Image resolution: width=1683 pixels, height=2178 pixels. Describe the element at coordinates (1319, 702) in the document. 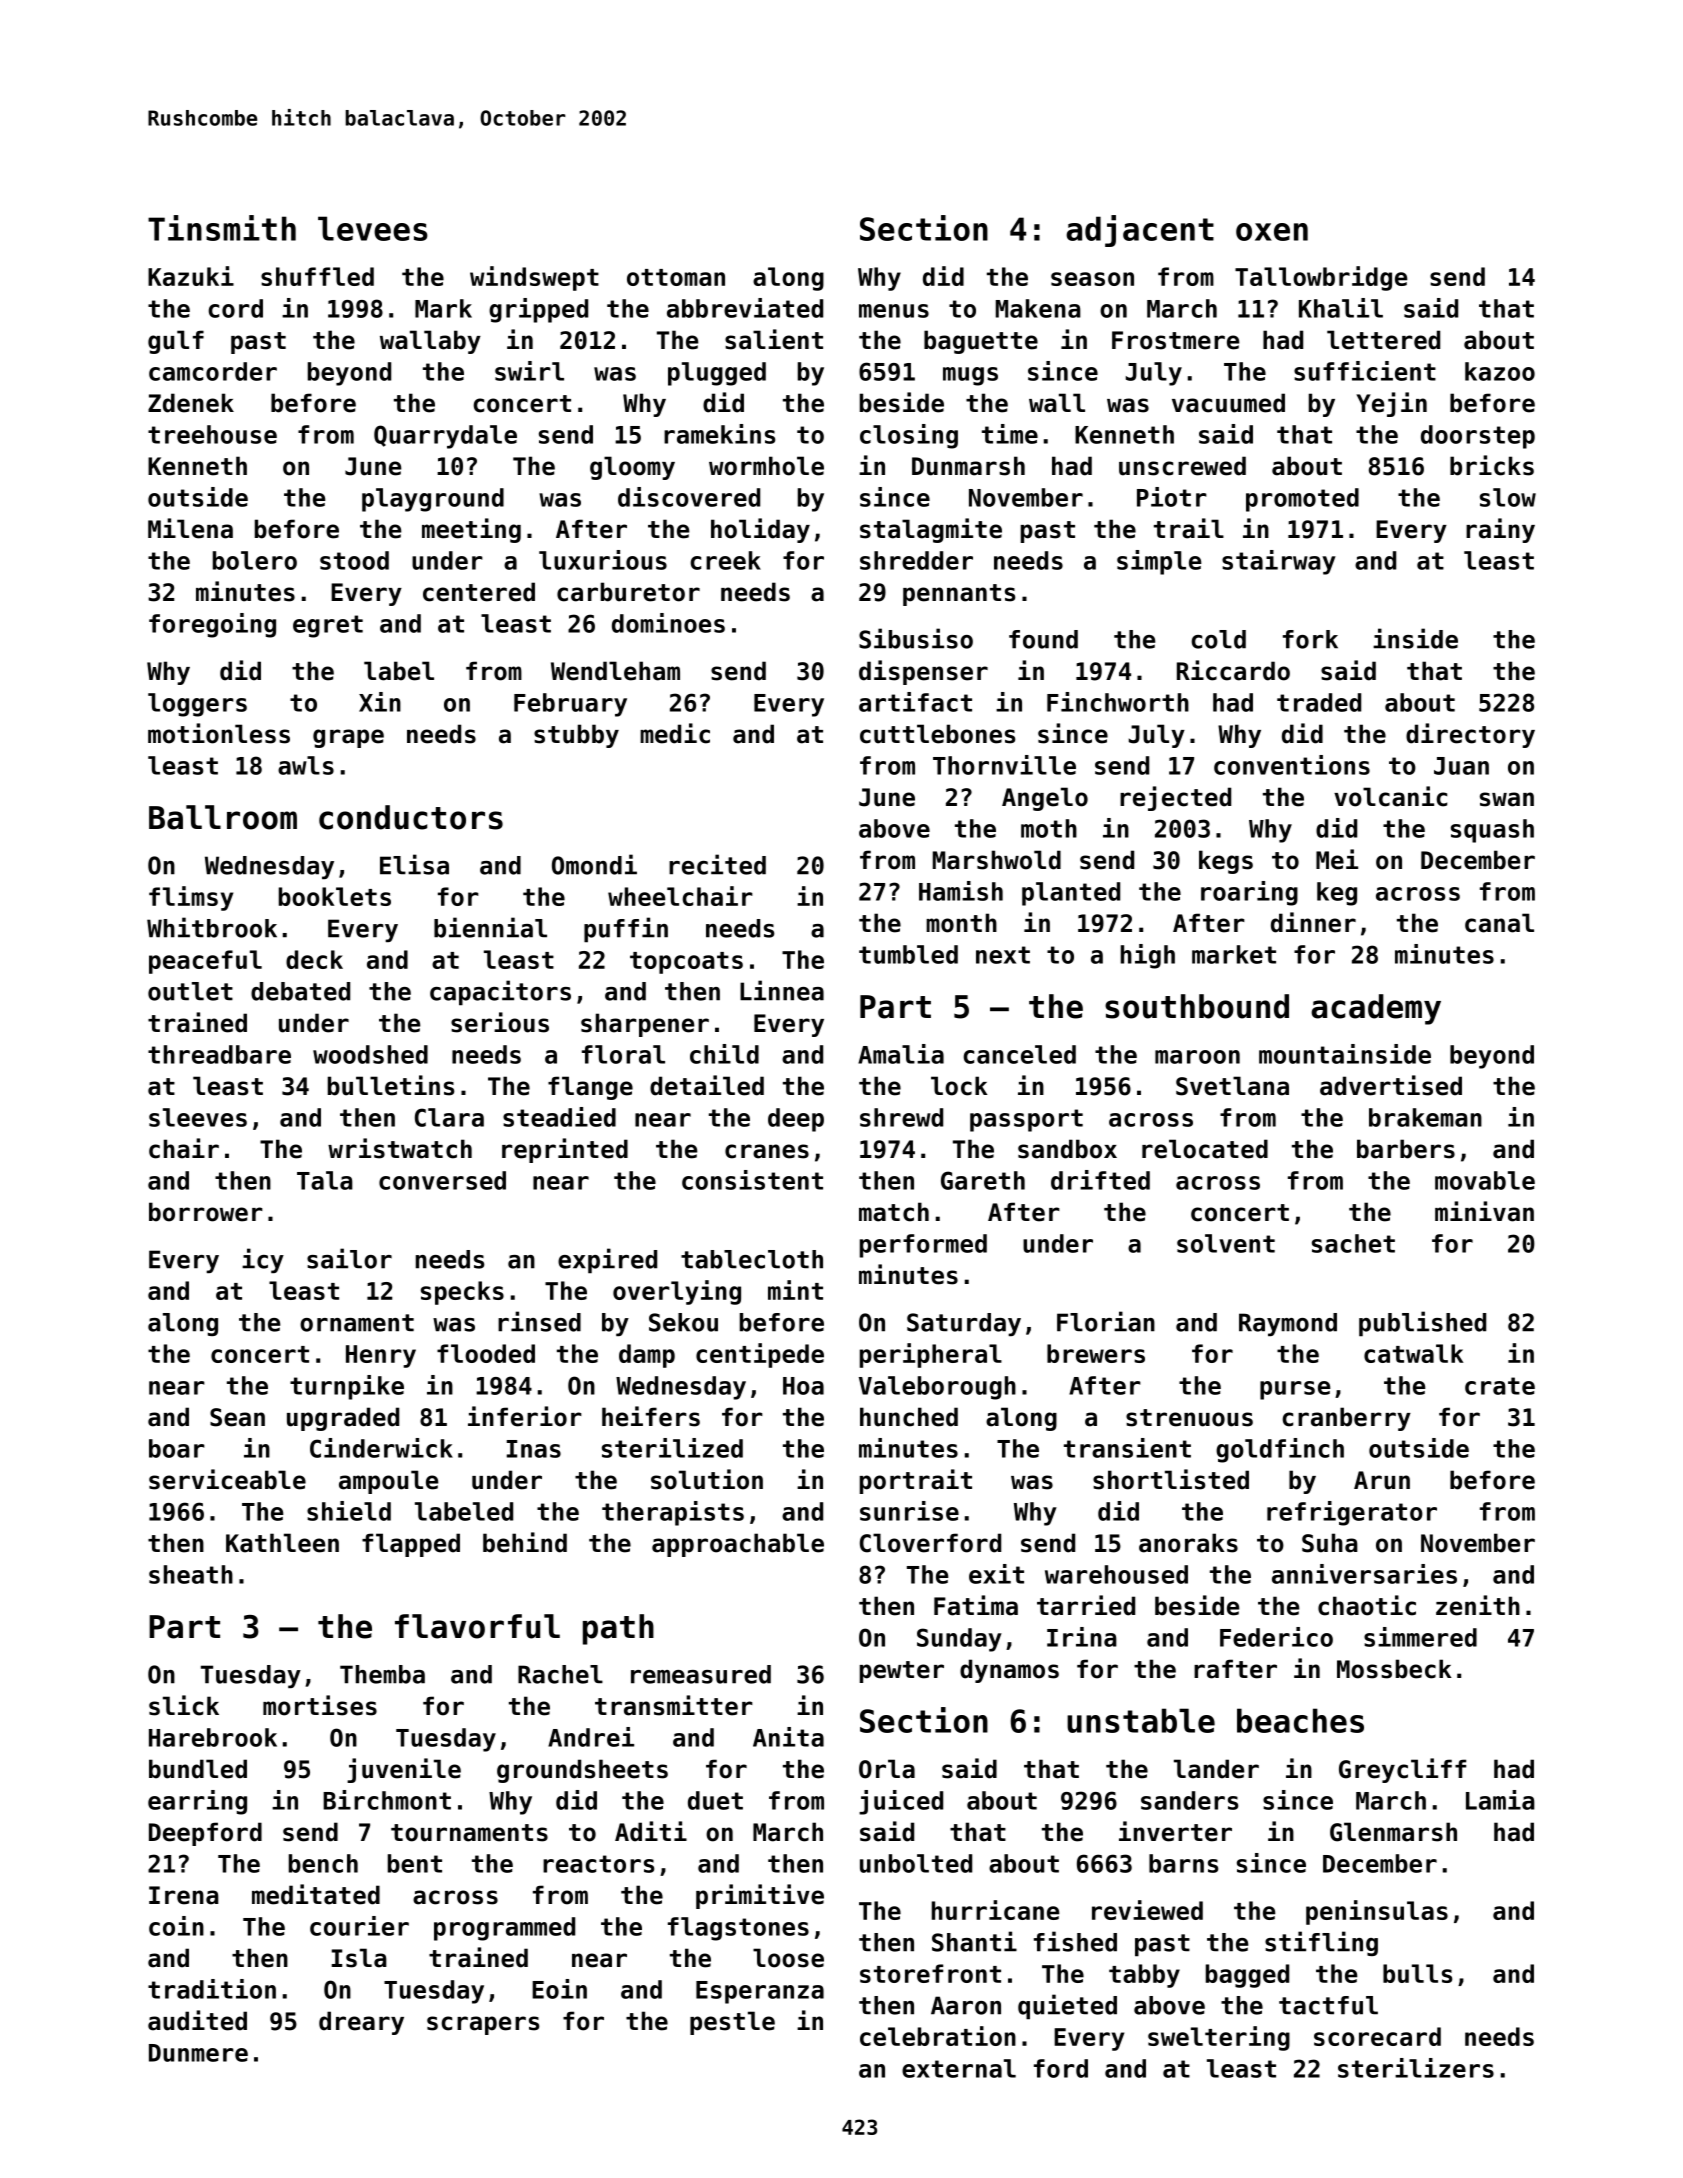

I see `traded` at that location.
